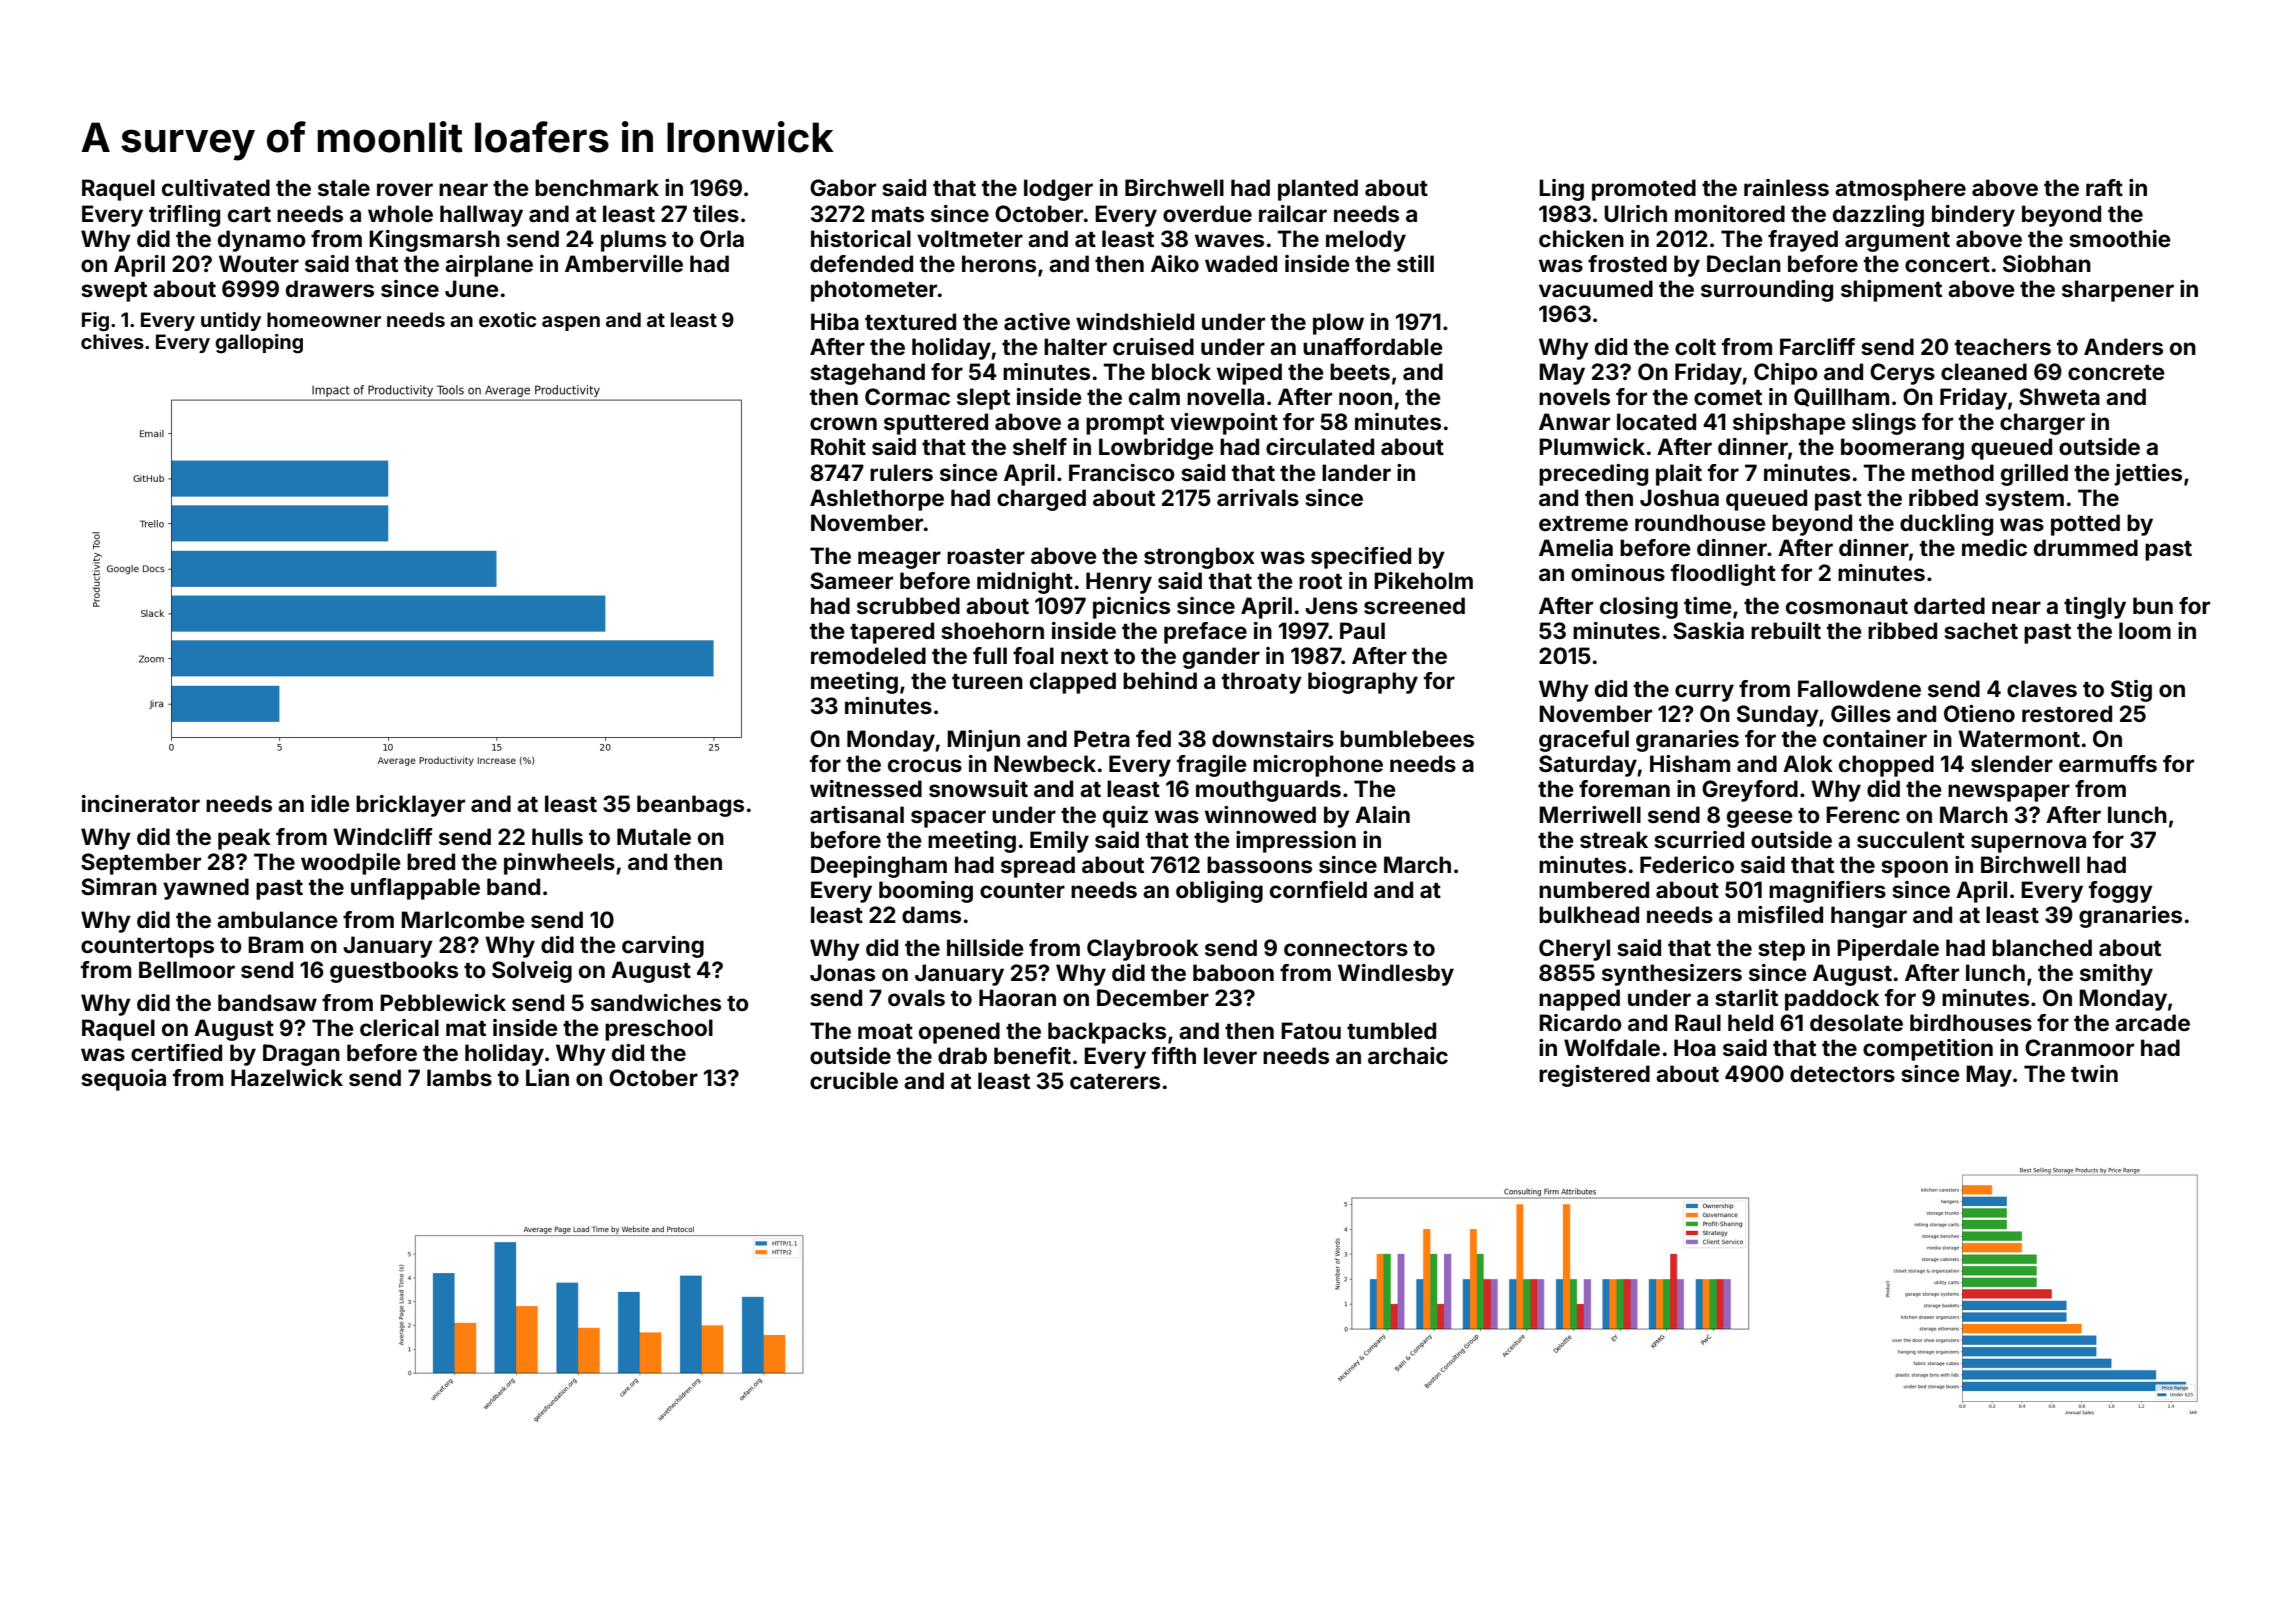 The image size is (2292, 1620). What do you see at coordinates (2104, 187) in the page?
I see `raft` at bounding box center [2104, 187].
